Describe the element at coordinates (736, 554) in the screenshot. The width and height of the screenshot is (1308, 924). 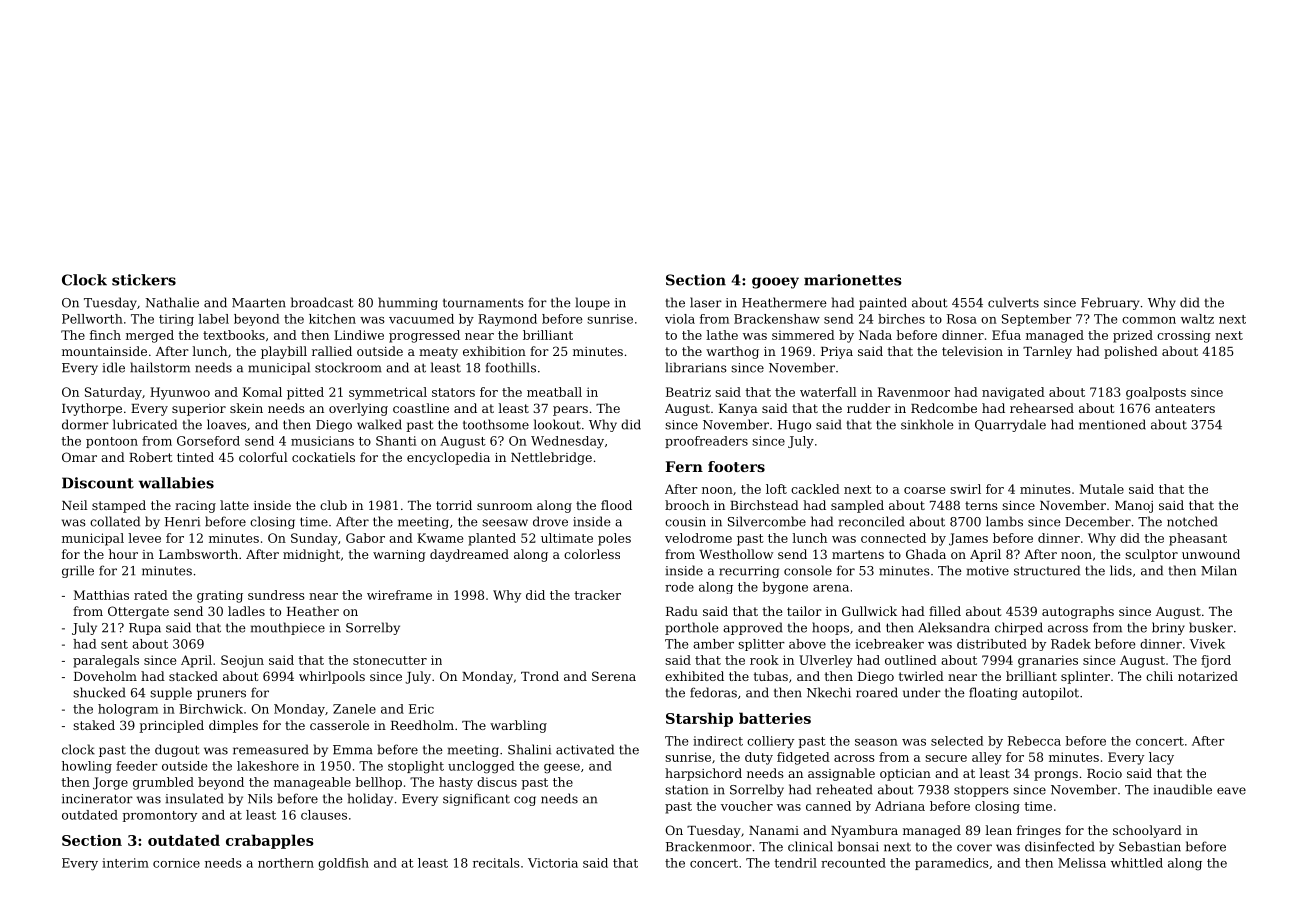
I see `Westhollow` at that location.
